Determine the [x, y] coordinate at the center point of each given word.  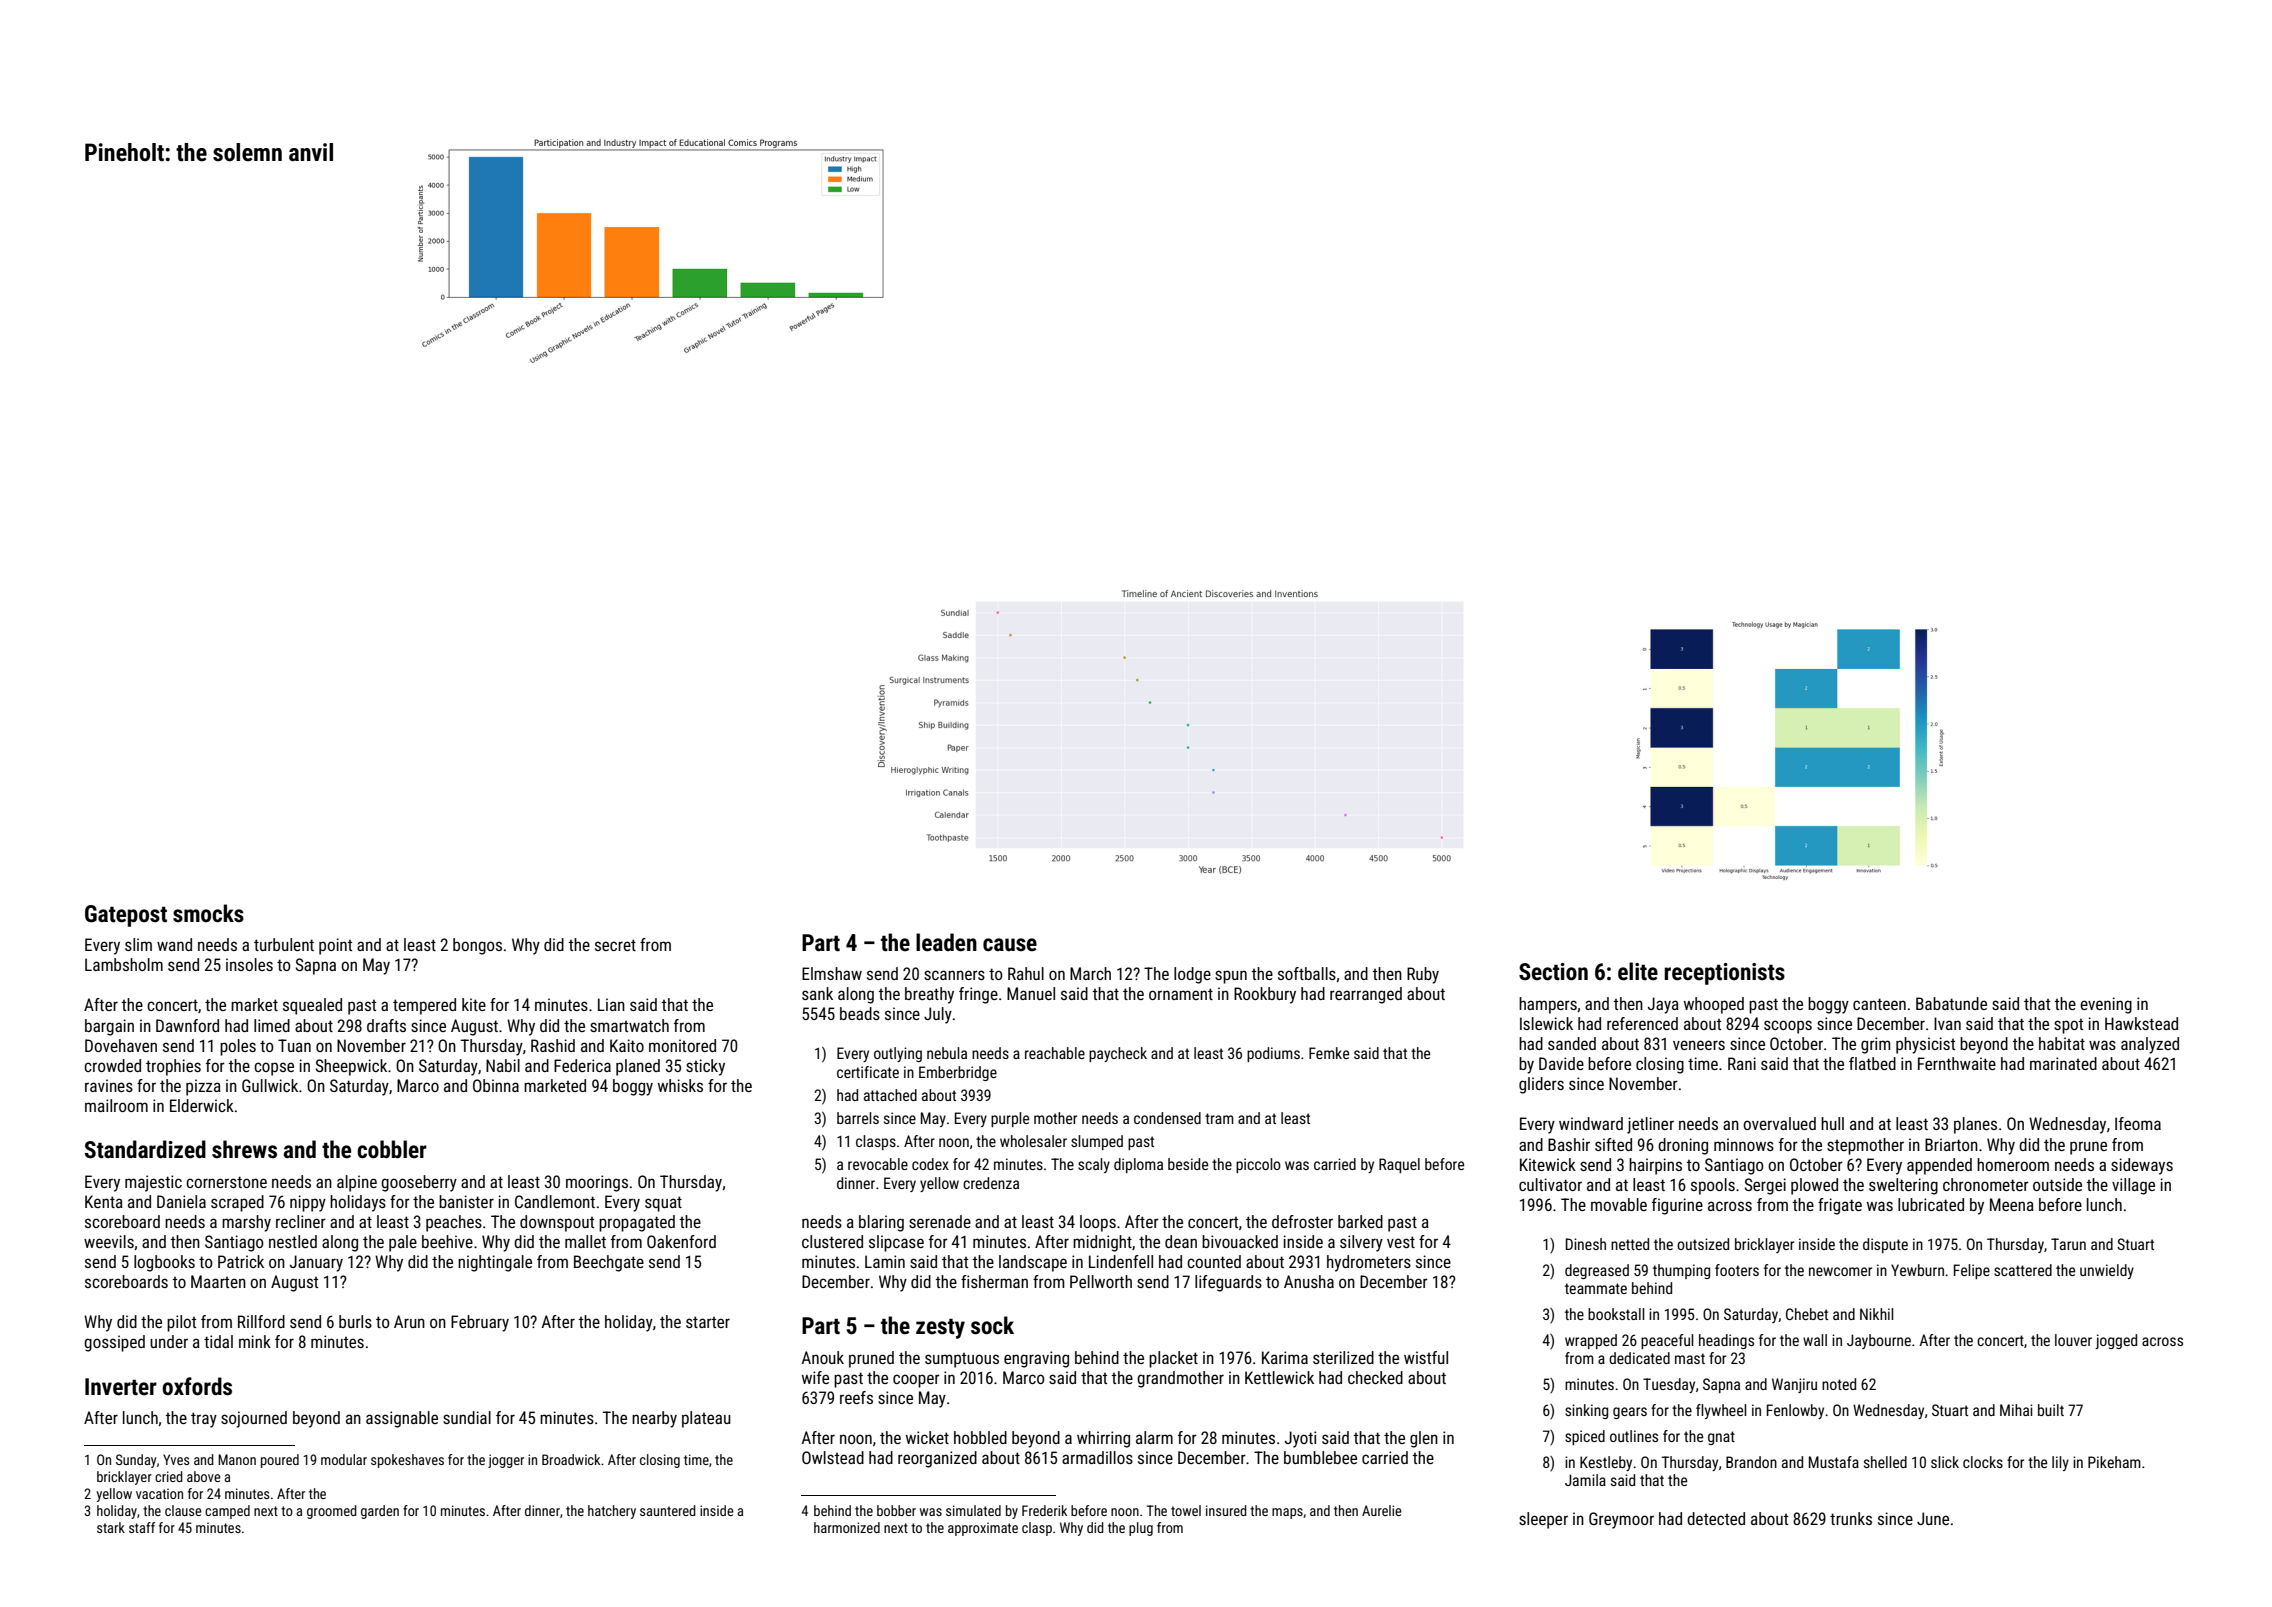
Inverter [121, 1387]
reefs [856, 1397]
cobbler [392, 1149]
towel [1186, 1510]
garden [380, 1512]
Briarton [1951, 1144]
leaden [946, 942]
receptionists [1724, 974]
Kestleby [1606, 1463]
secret [615, 945]
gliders [1541, 1085]
